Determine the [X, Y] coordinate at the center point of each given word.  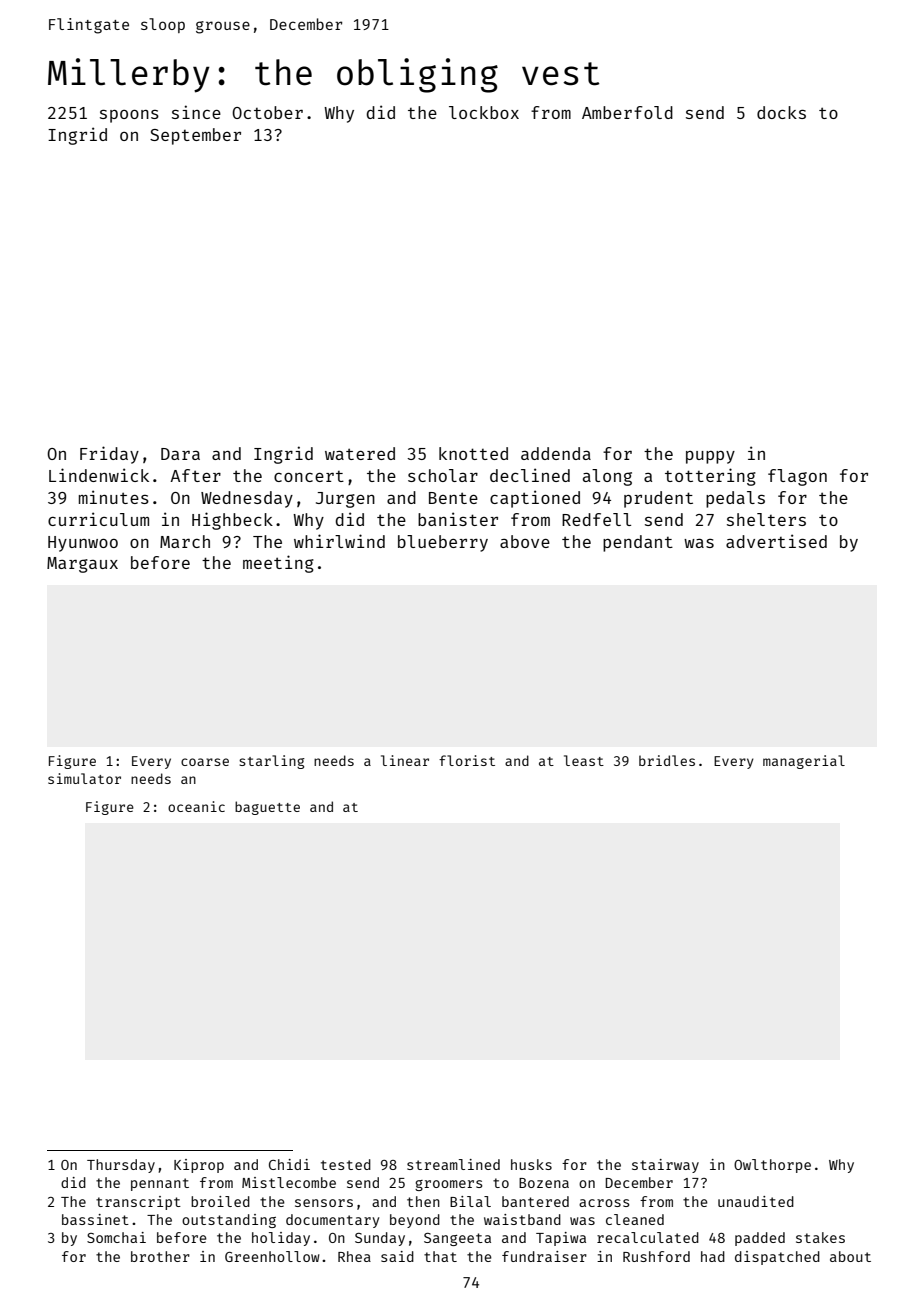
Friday [109, 455]
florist [467, 760]
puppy [710, 457]
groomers [449, 1185]
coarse [205, 762]
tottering [710, 477]
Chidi [289, 1164]
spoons [129, 116]
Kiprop [199, 1166]
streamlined [453, 1164]
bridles [667, 760]
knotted [473, 453]
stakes [820, 1237]
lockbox [484, 112]
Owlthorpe [772, 1166]
